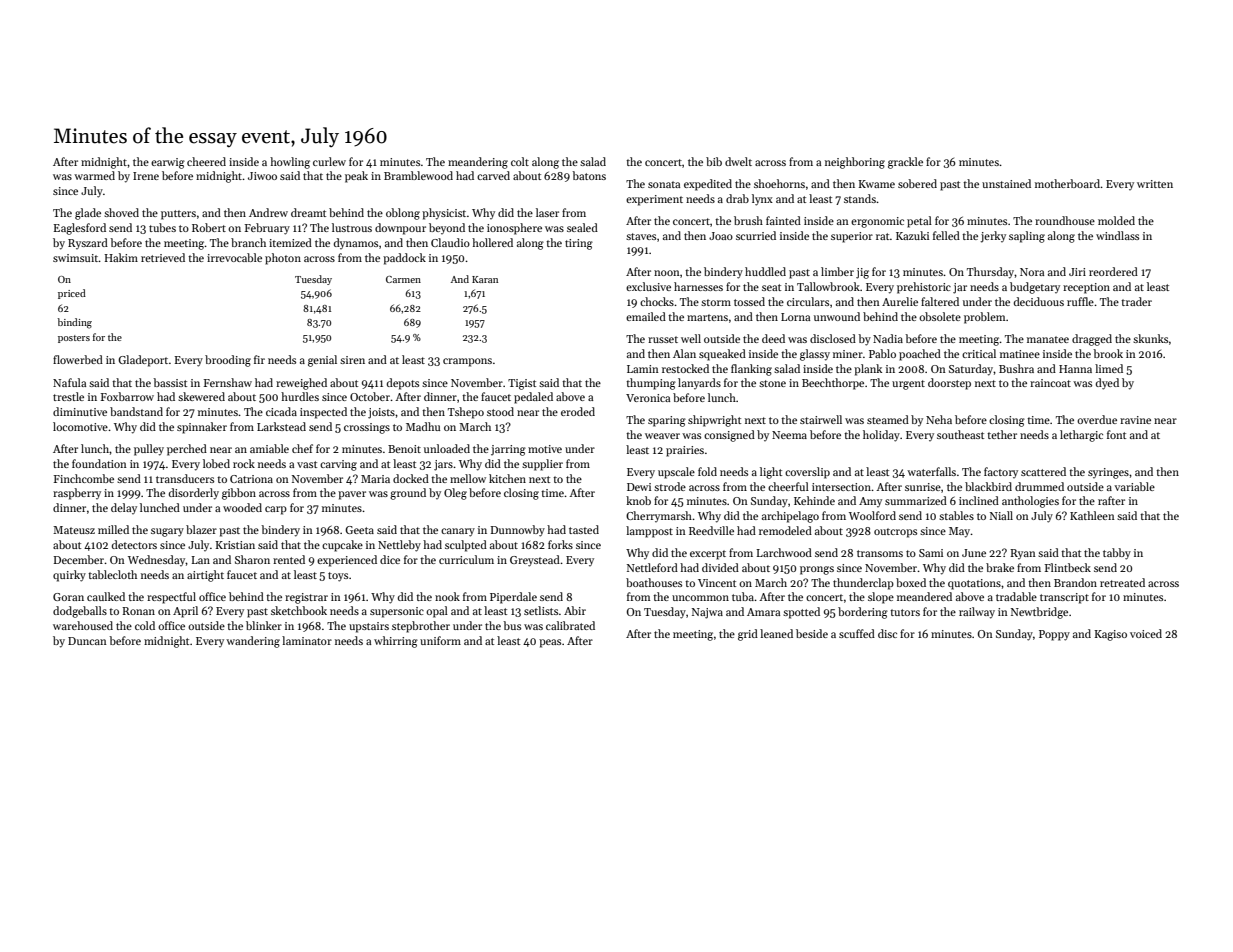 This screenshot has width=1233, height=952. Describe the element at coordinates (654, 200) in the screenshot. I see `experiment` at that location.
